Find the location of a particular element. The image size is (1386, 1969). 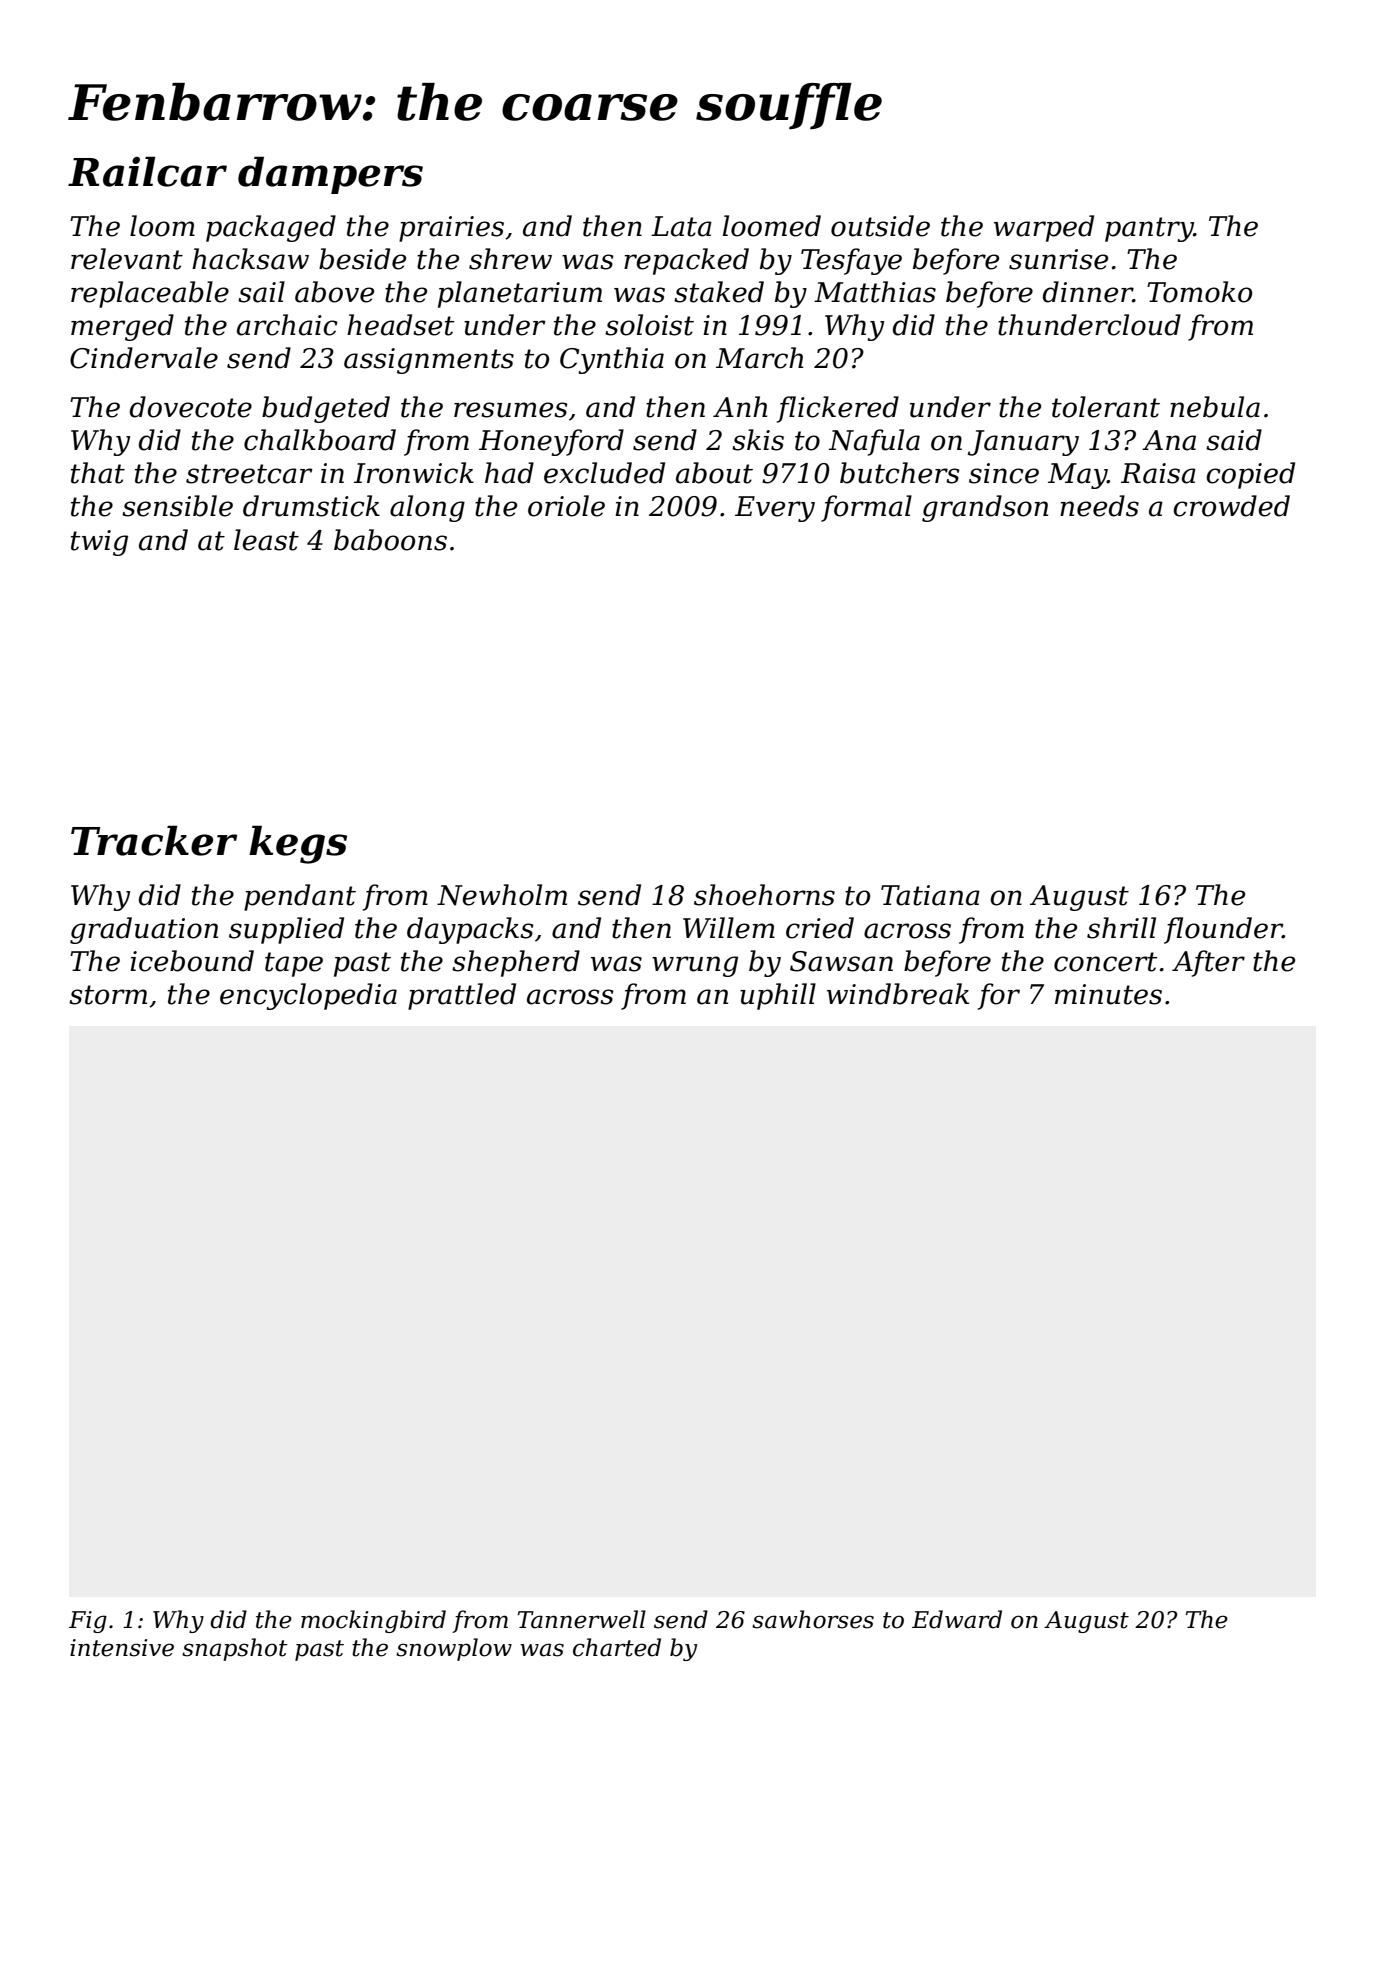

storm is located at coordinates (108, 995).
